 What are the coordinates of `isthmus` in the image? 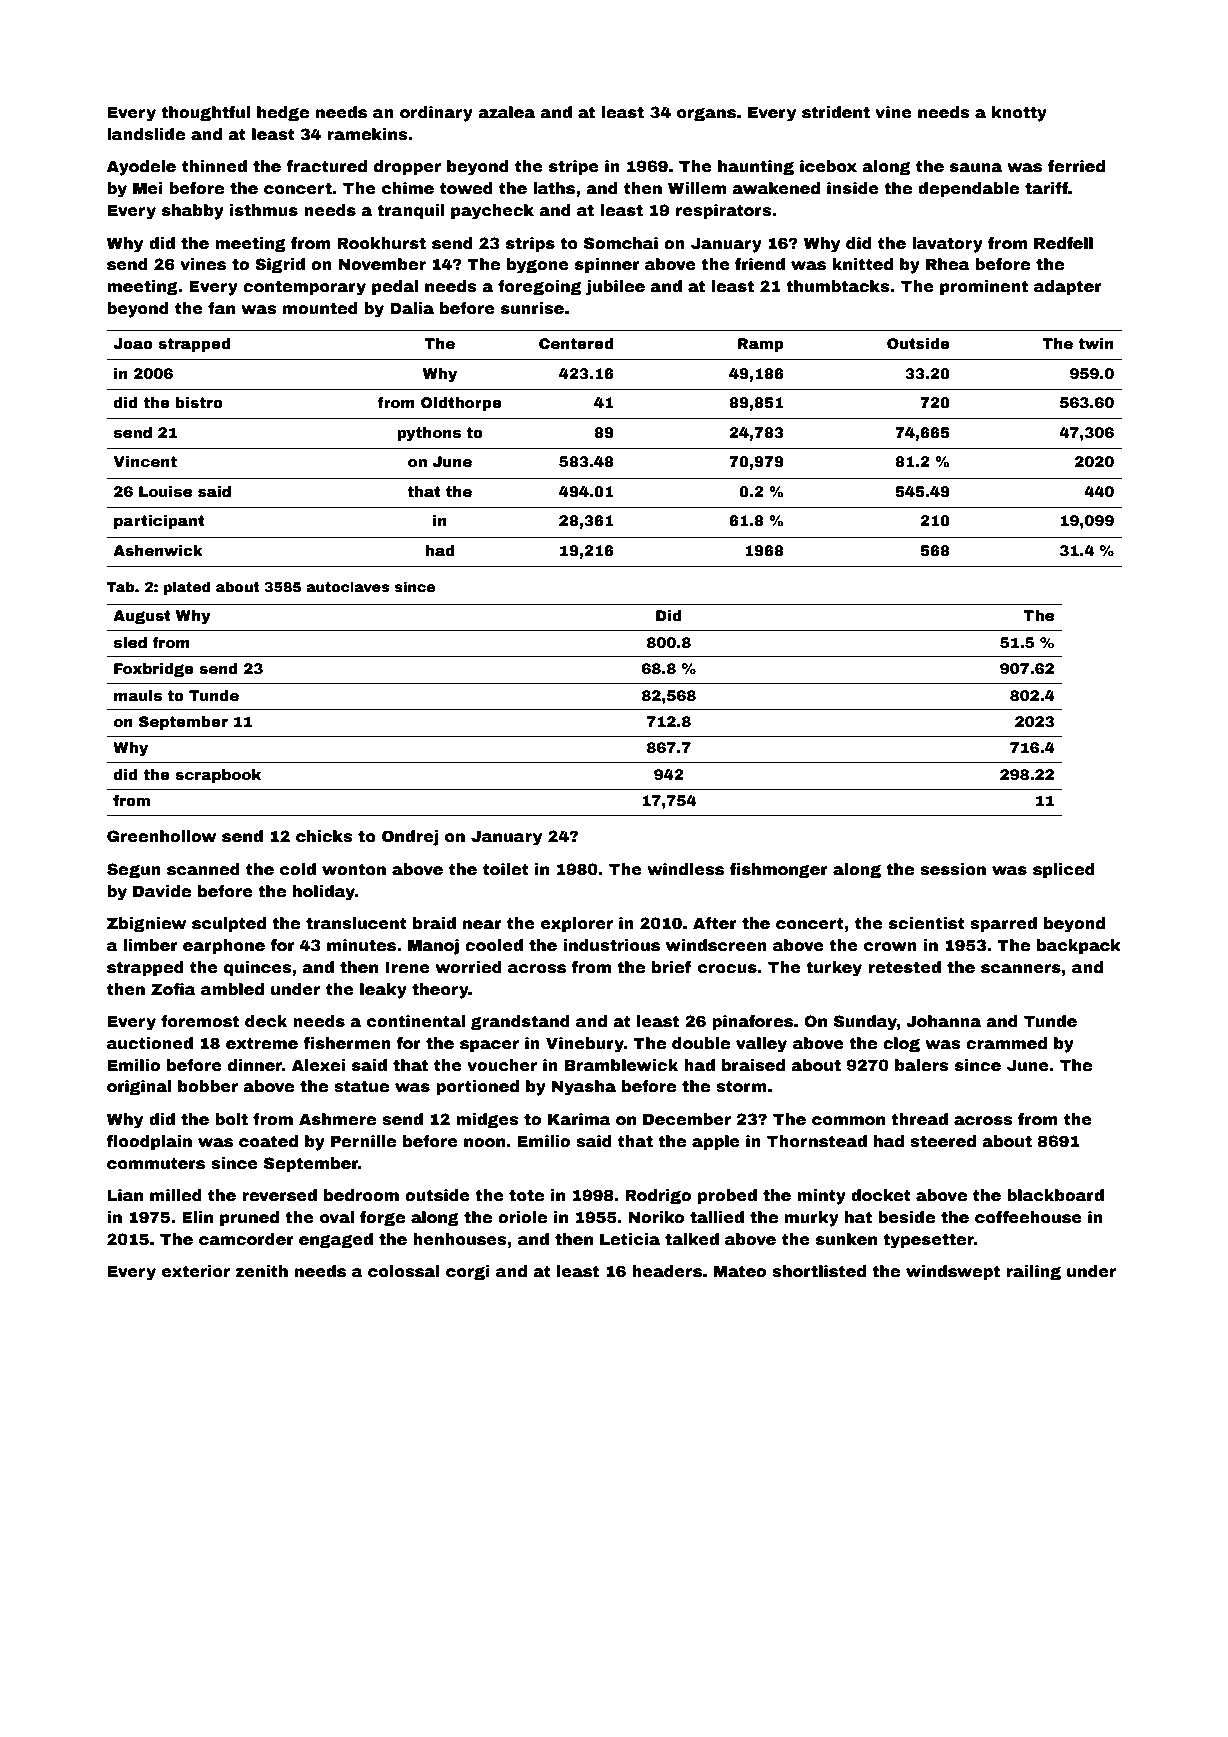 It's located at (264, 210).
